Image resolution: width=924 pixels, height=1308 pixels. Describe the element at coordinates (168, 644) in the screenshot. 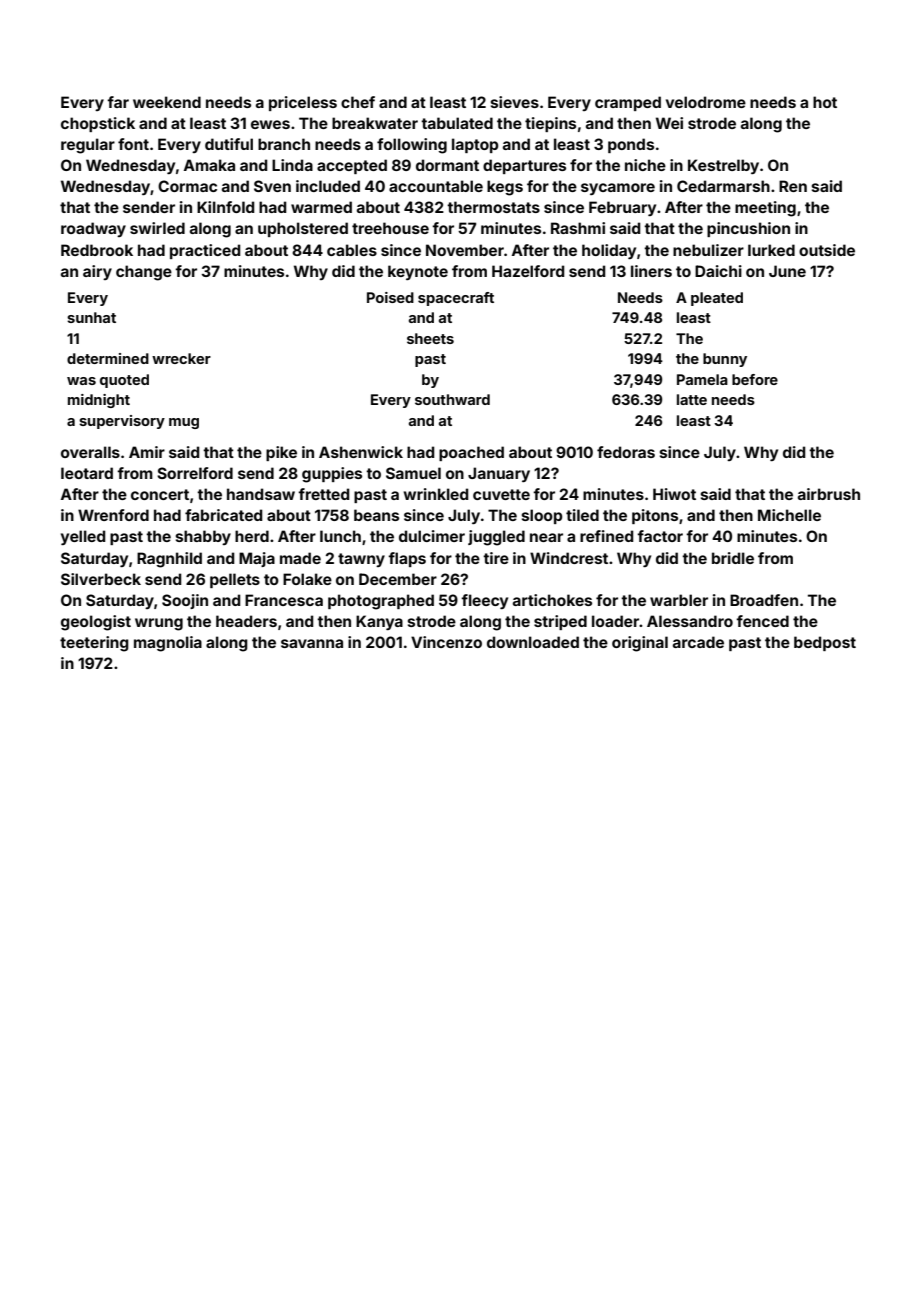

I see `magnolia` at that location.
